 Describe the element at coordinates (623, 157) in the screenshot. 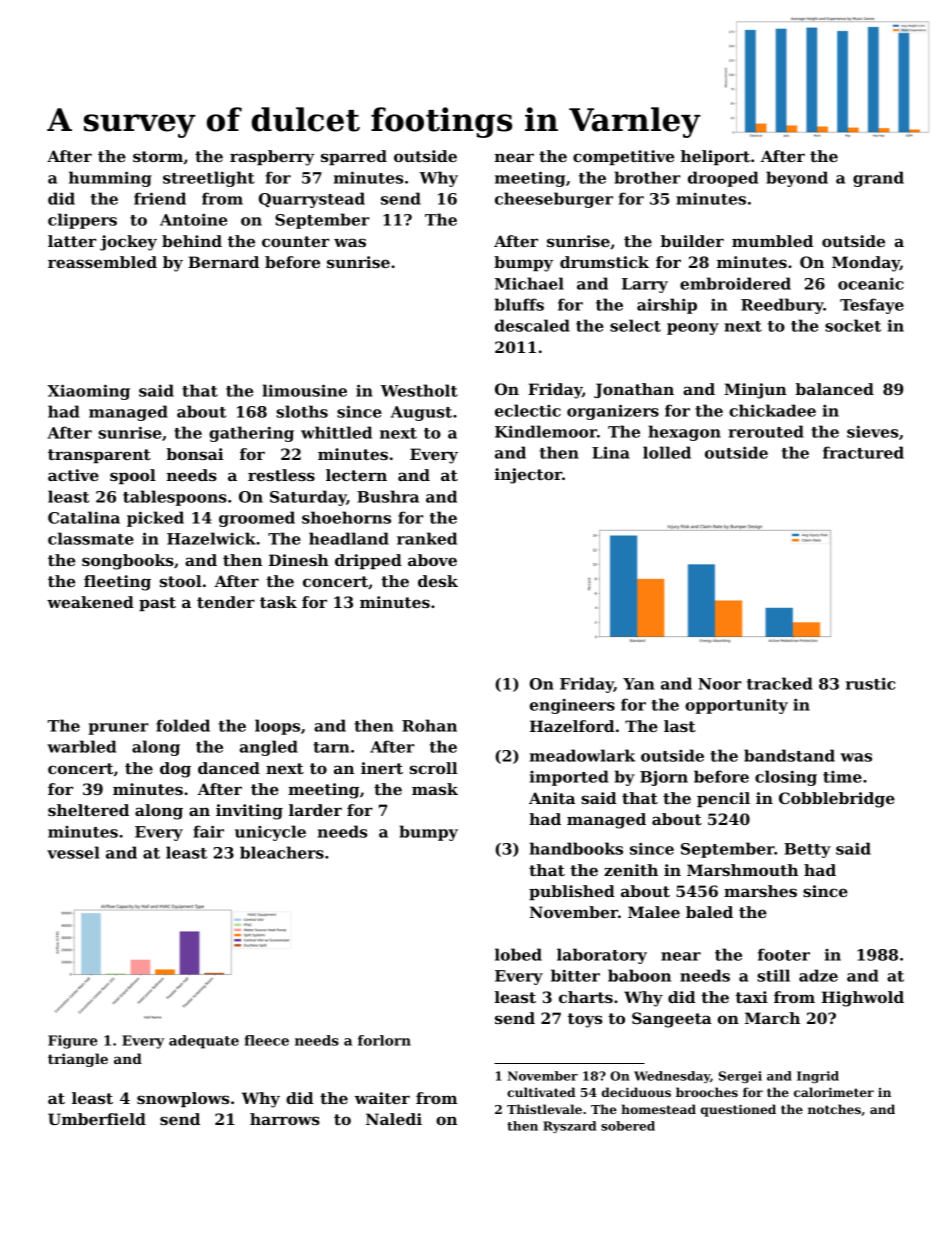

I see `competitive` at that location.
